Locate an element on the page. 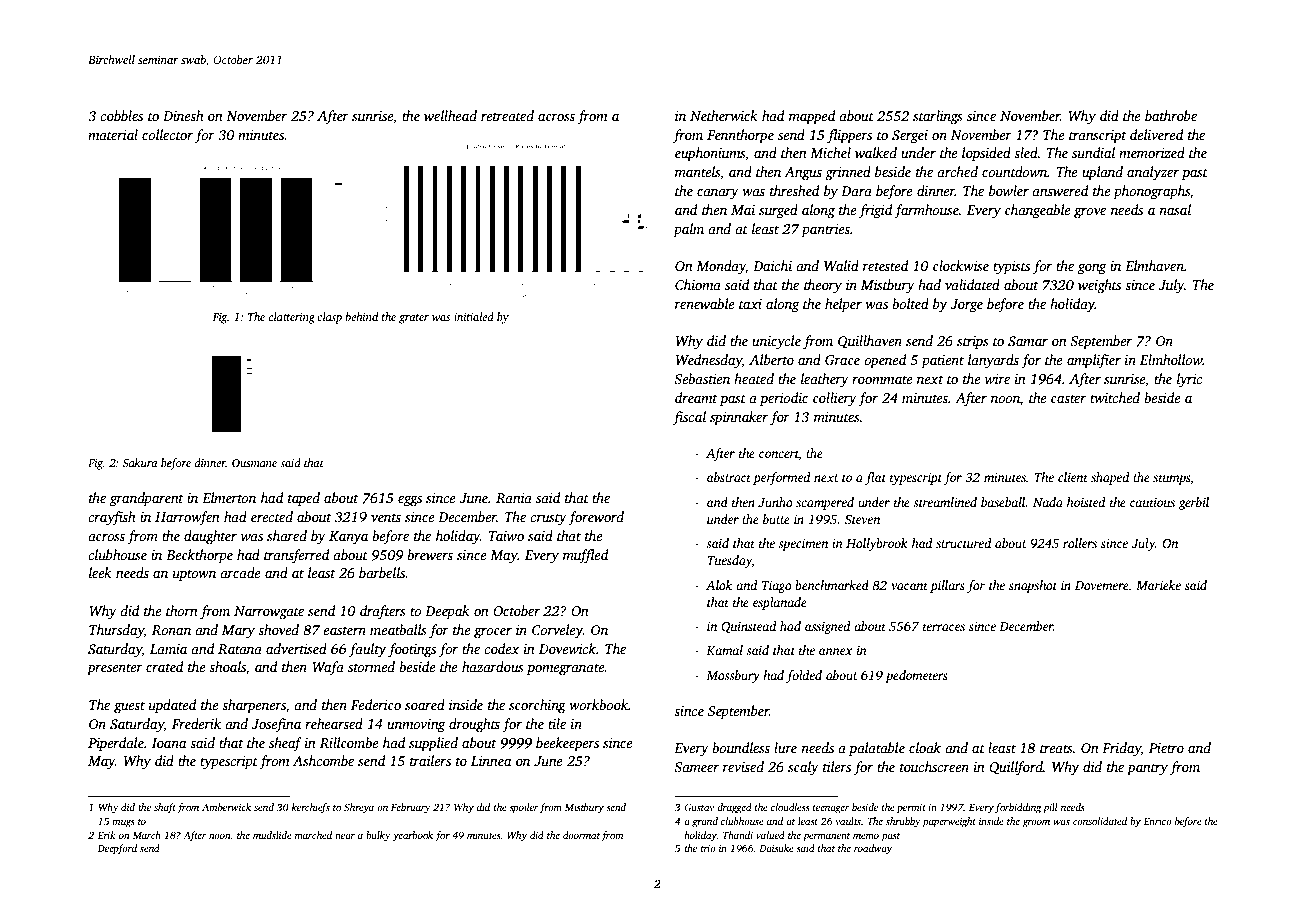 The width and height of the document is (1308, 924). bolted is located at coordinates (910, 303).
